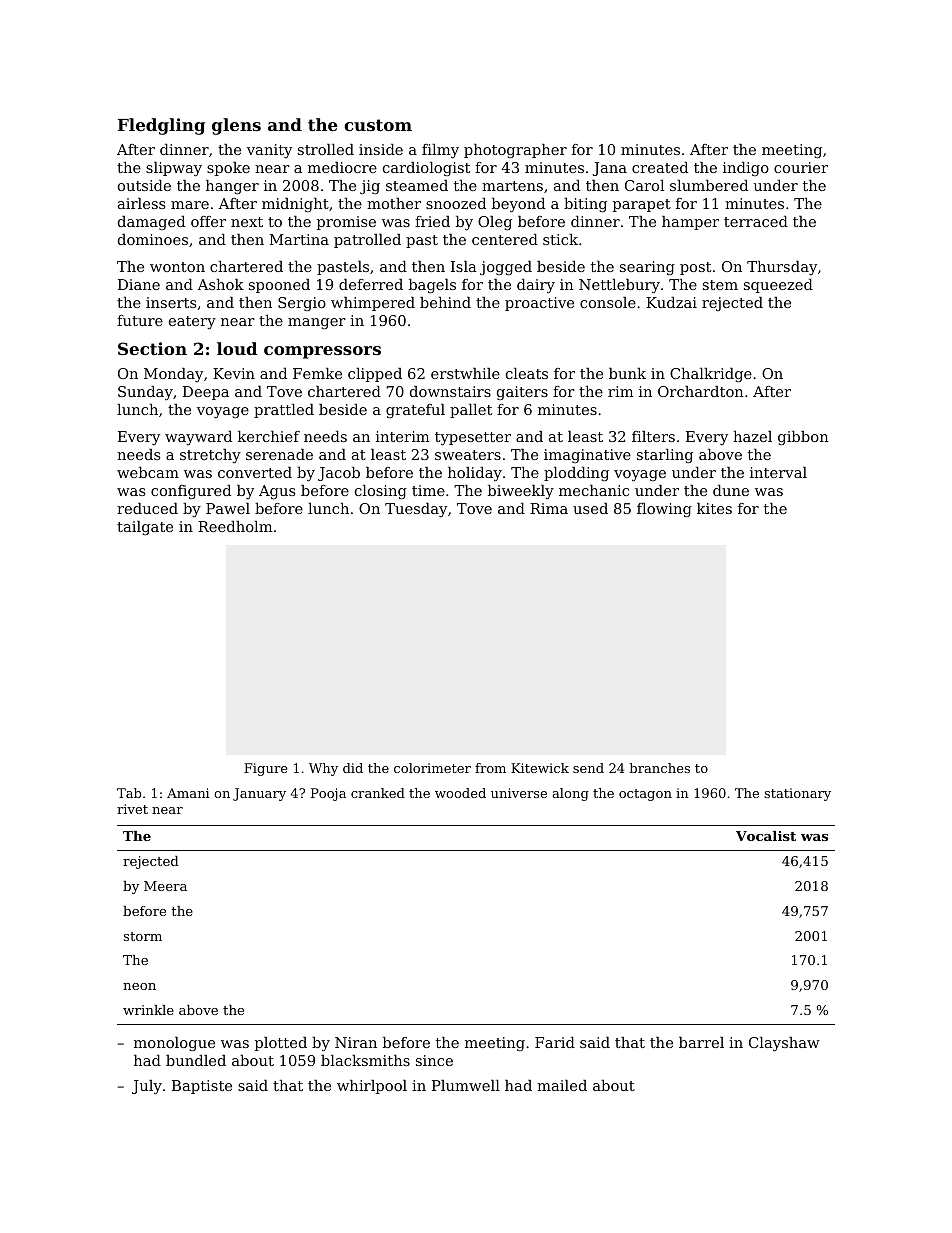 The width and height of the image is (952, 1233). I want to click on barrel, so click(701, 1042).
